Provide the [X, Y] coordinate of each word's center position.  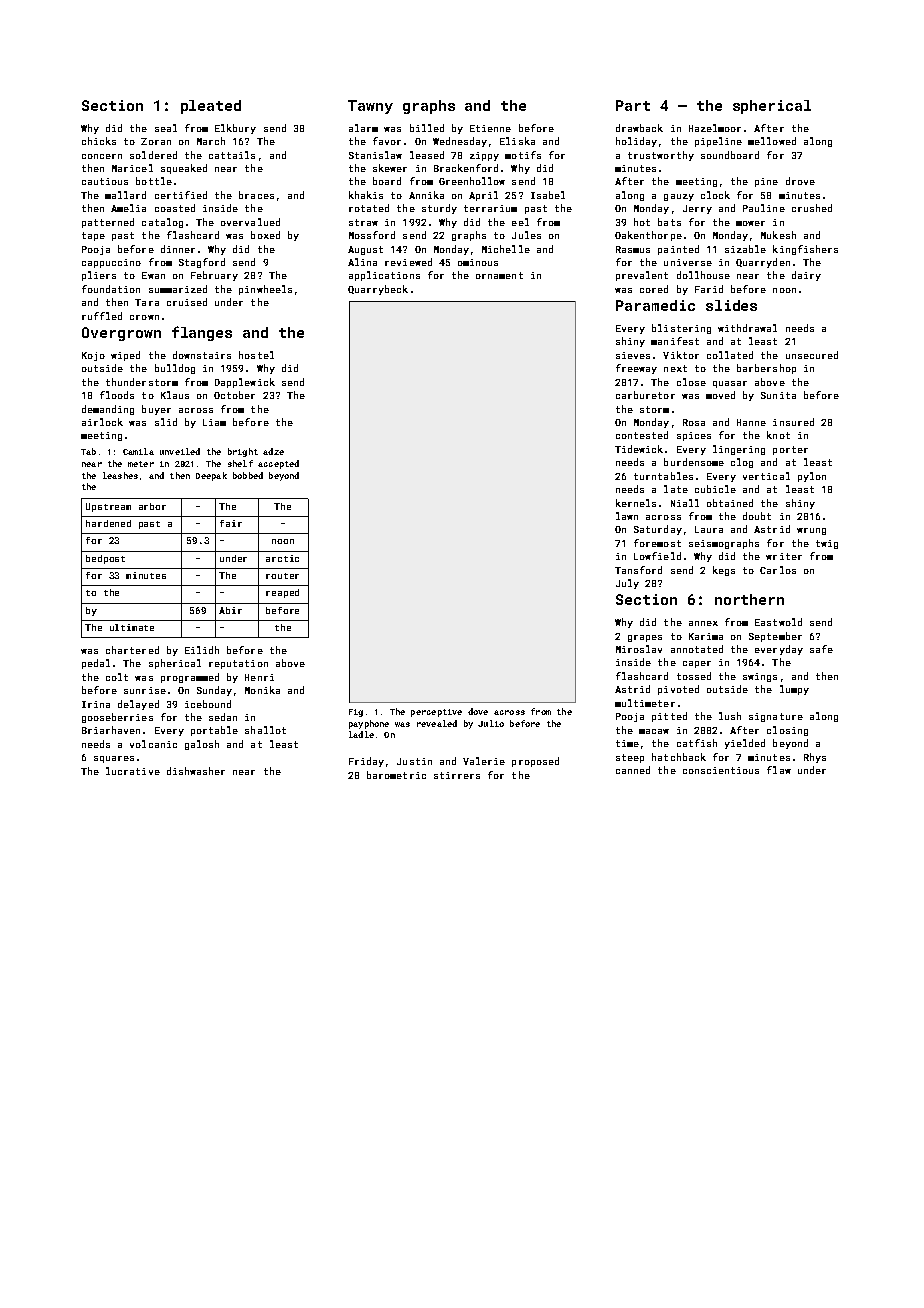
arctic [282, 558]
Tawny [370, 107]
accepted [278, 464]
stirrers [457, 775]
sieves [633, 355]
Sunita [778, 395]
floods [117, 395]
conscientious [721, 770]
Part [633, 105]
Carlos [778, 570]
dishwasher [196, 771]
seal [166, 128]
